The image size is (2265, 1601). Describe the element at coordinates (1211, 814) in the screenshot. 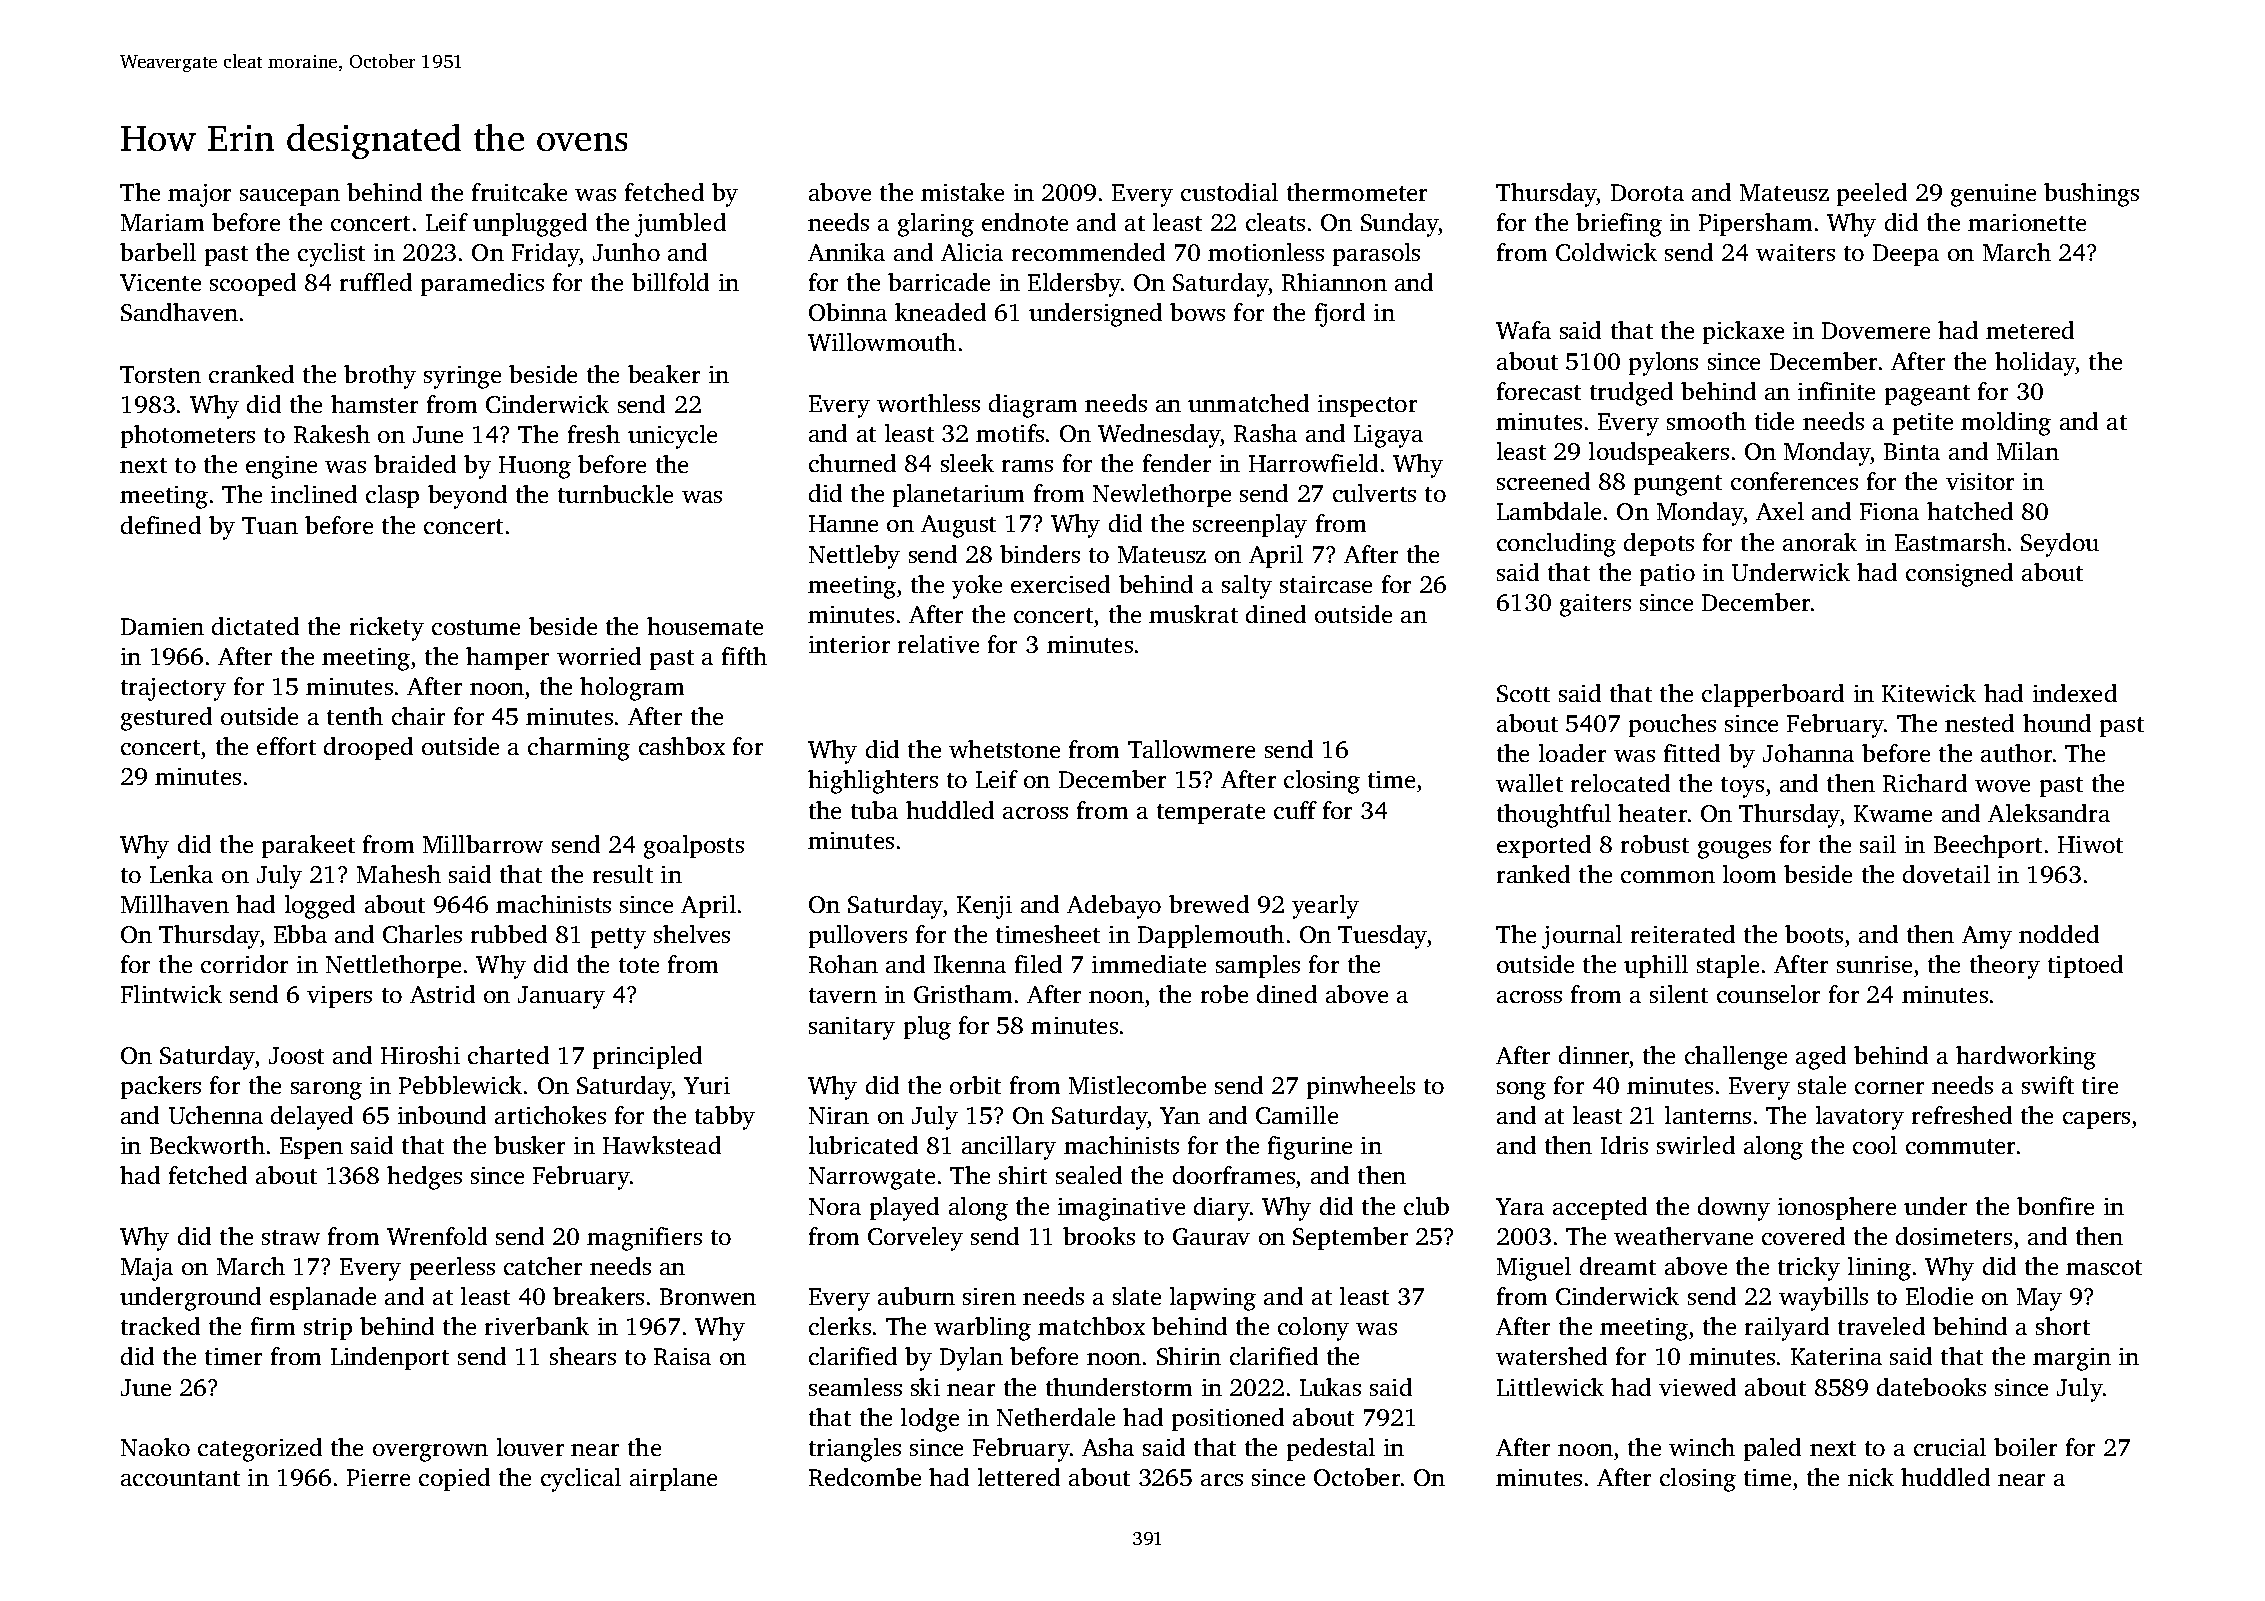

I see `temperate` at that location.
